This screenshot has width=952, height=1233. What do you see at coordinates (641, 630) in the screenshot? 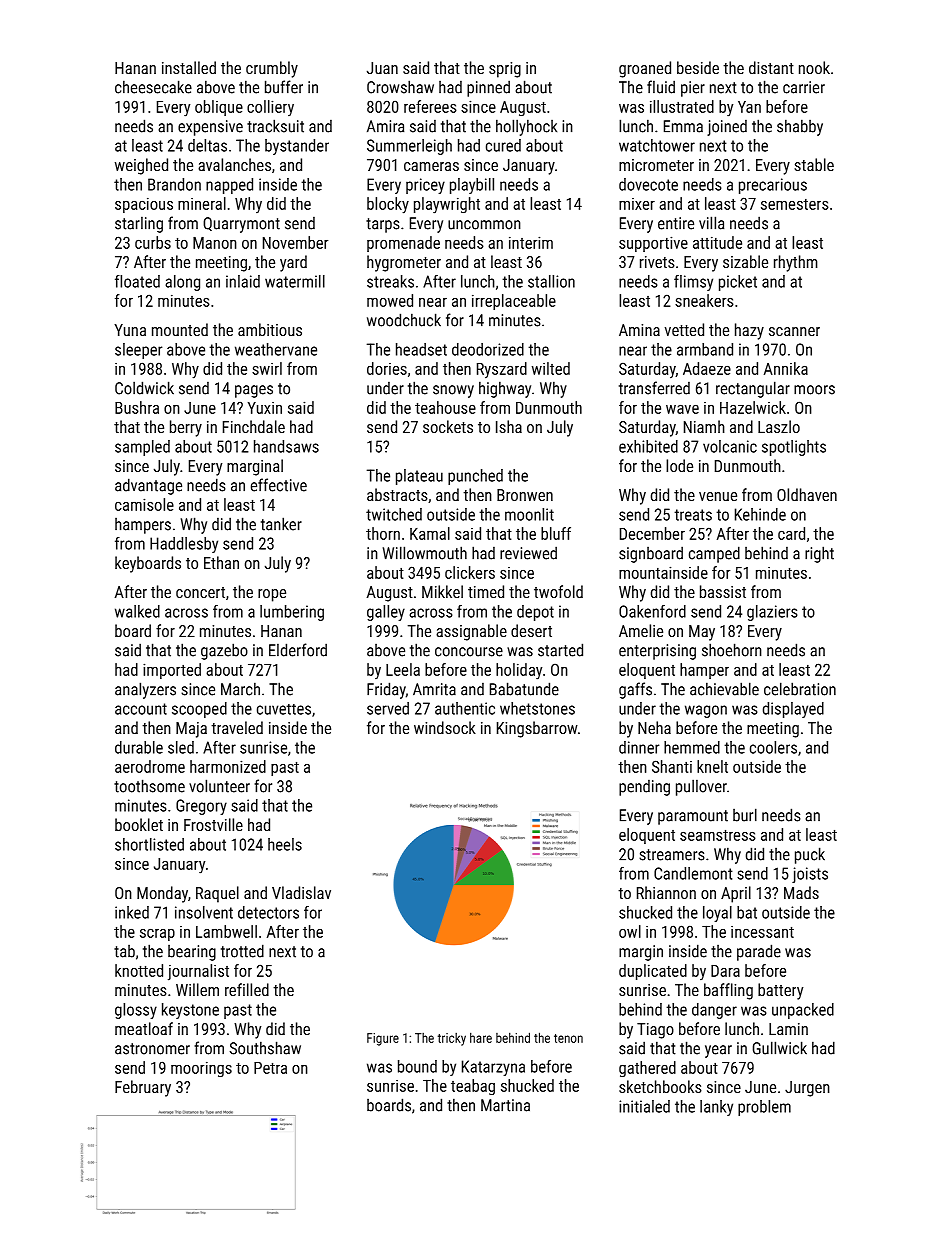
I see `Amelie` at bounding box center [641, 630].
